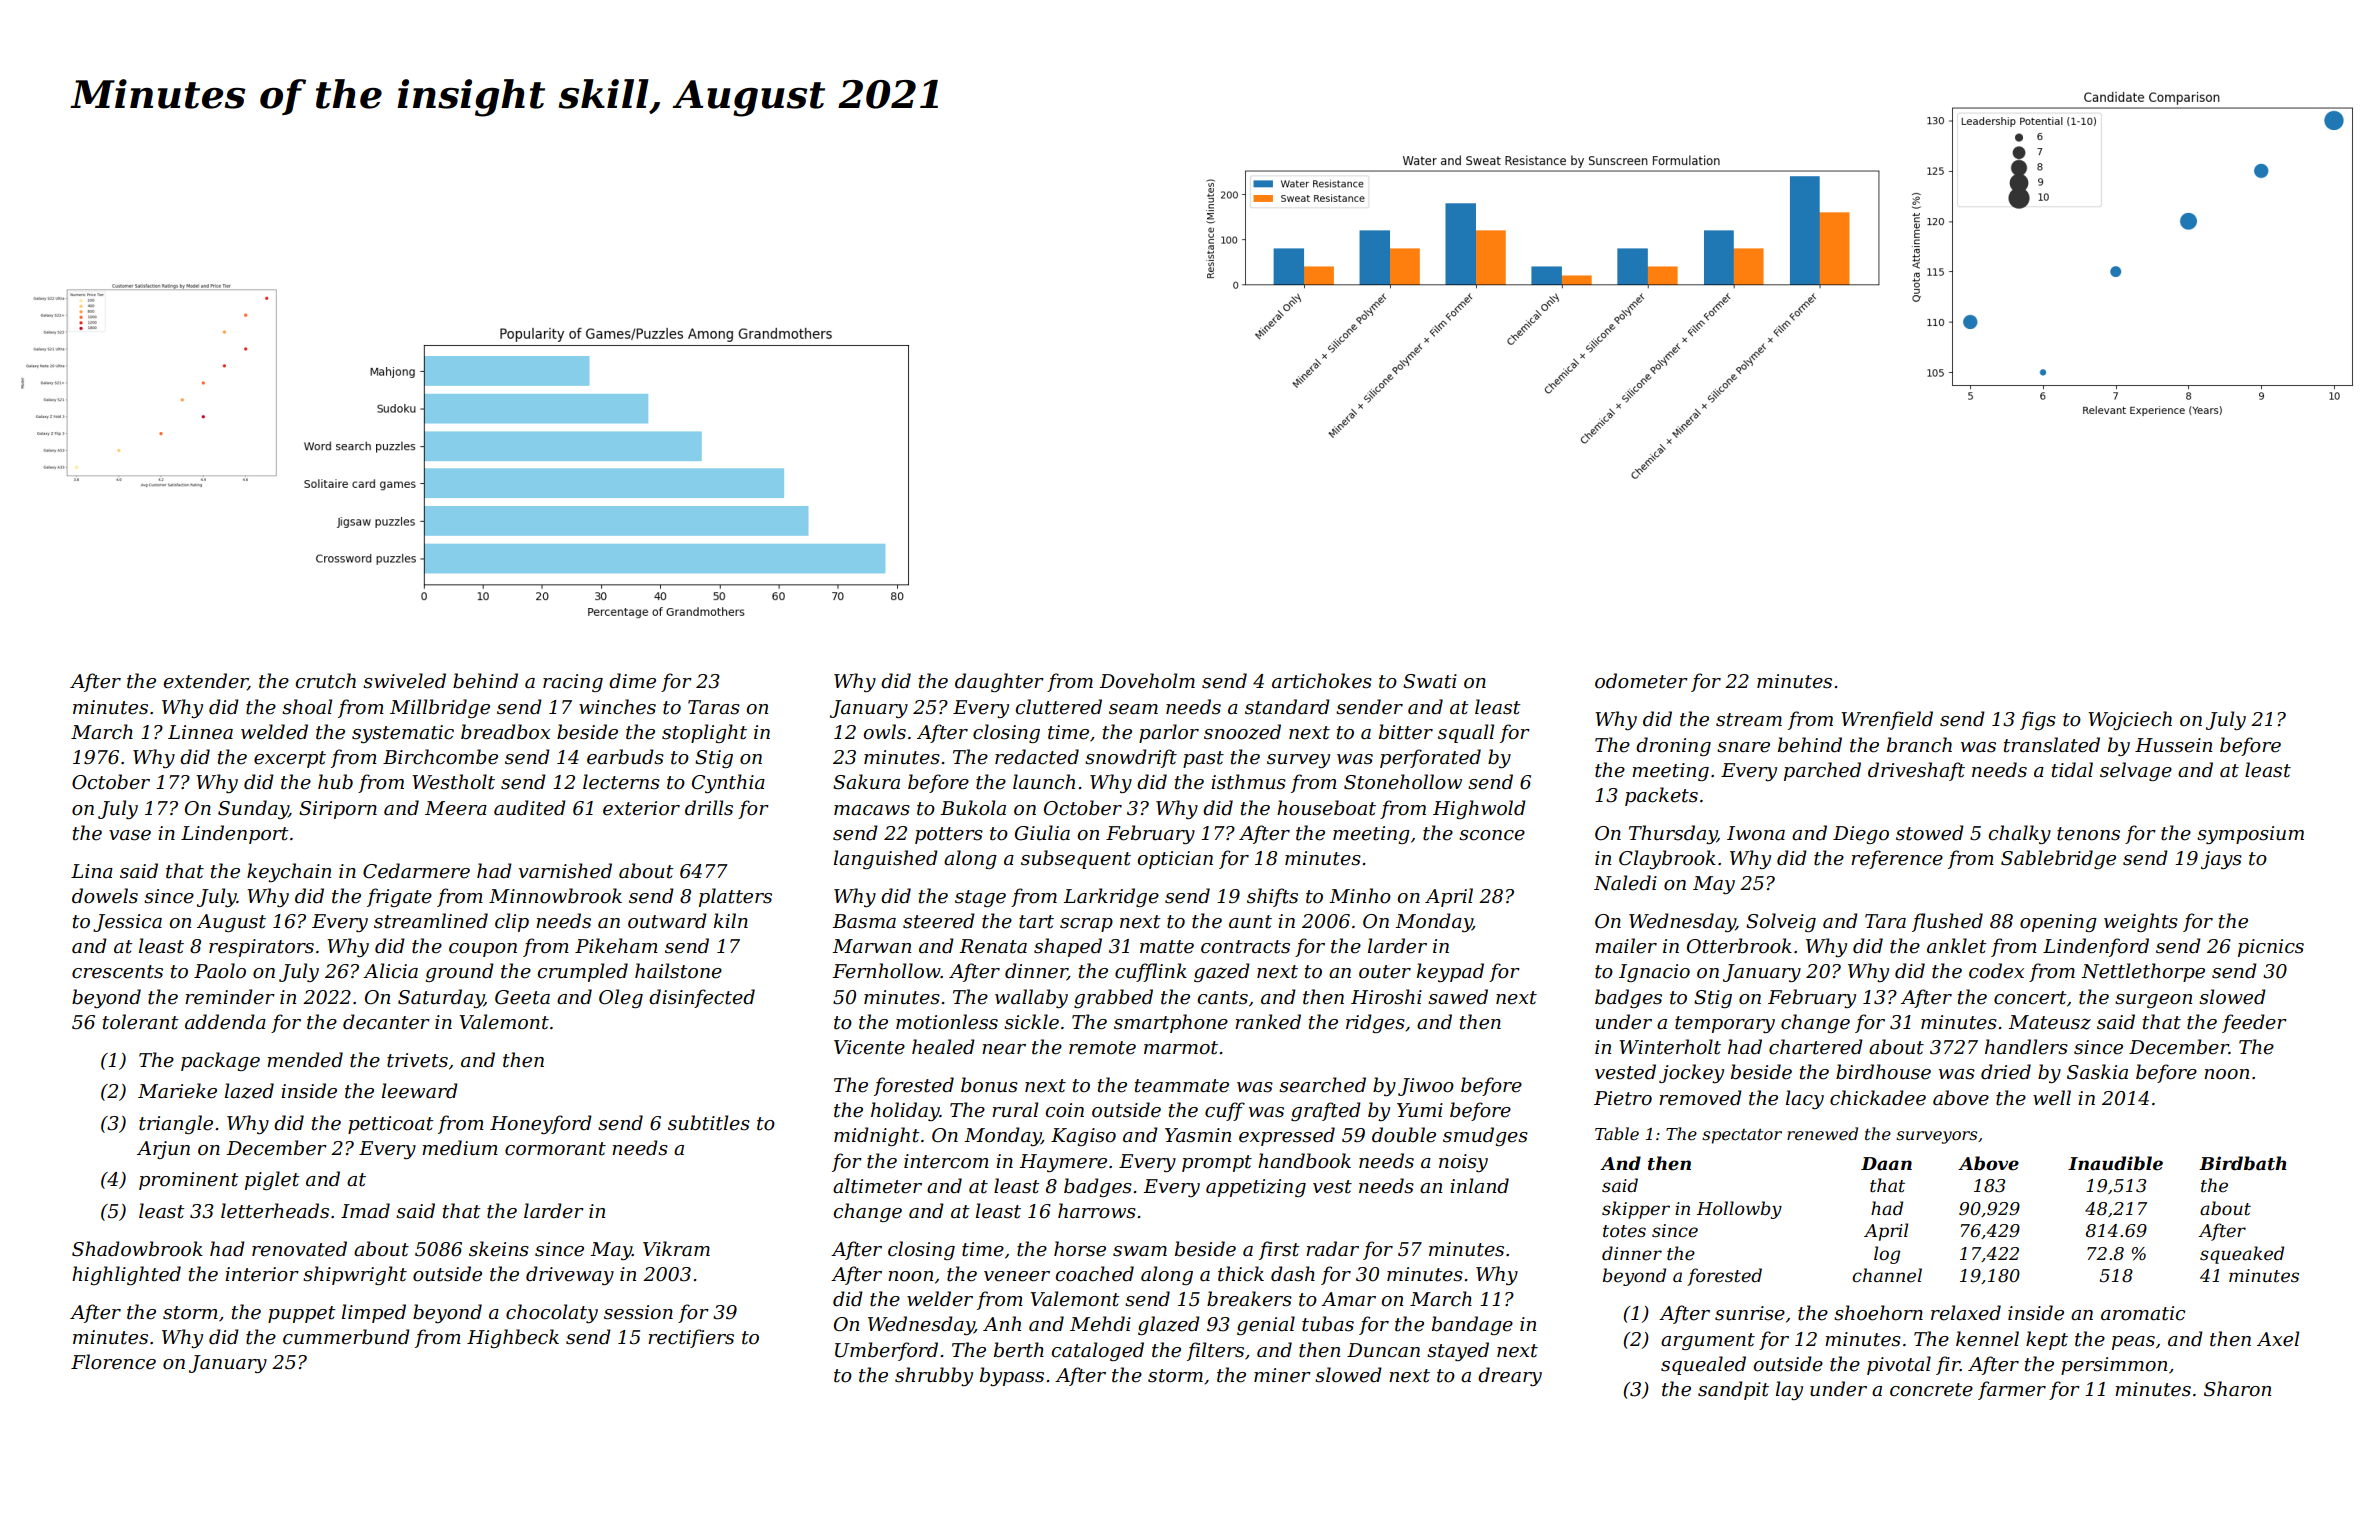 Image resolution: width=2380 pixels, height=1540 pixels. I want to click on Florence, so click(113, 1362).
